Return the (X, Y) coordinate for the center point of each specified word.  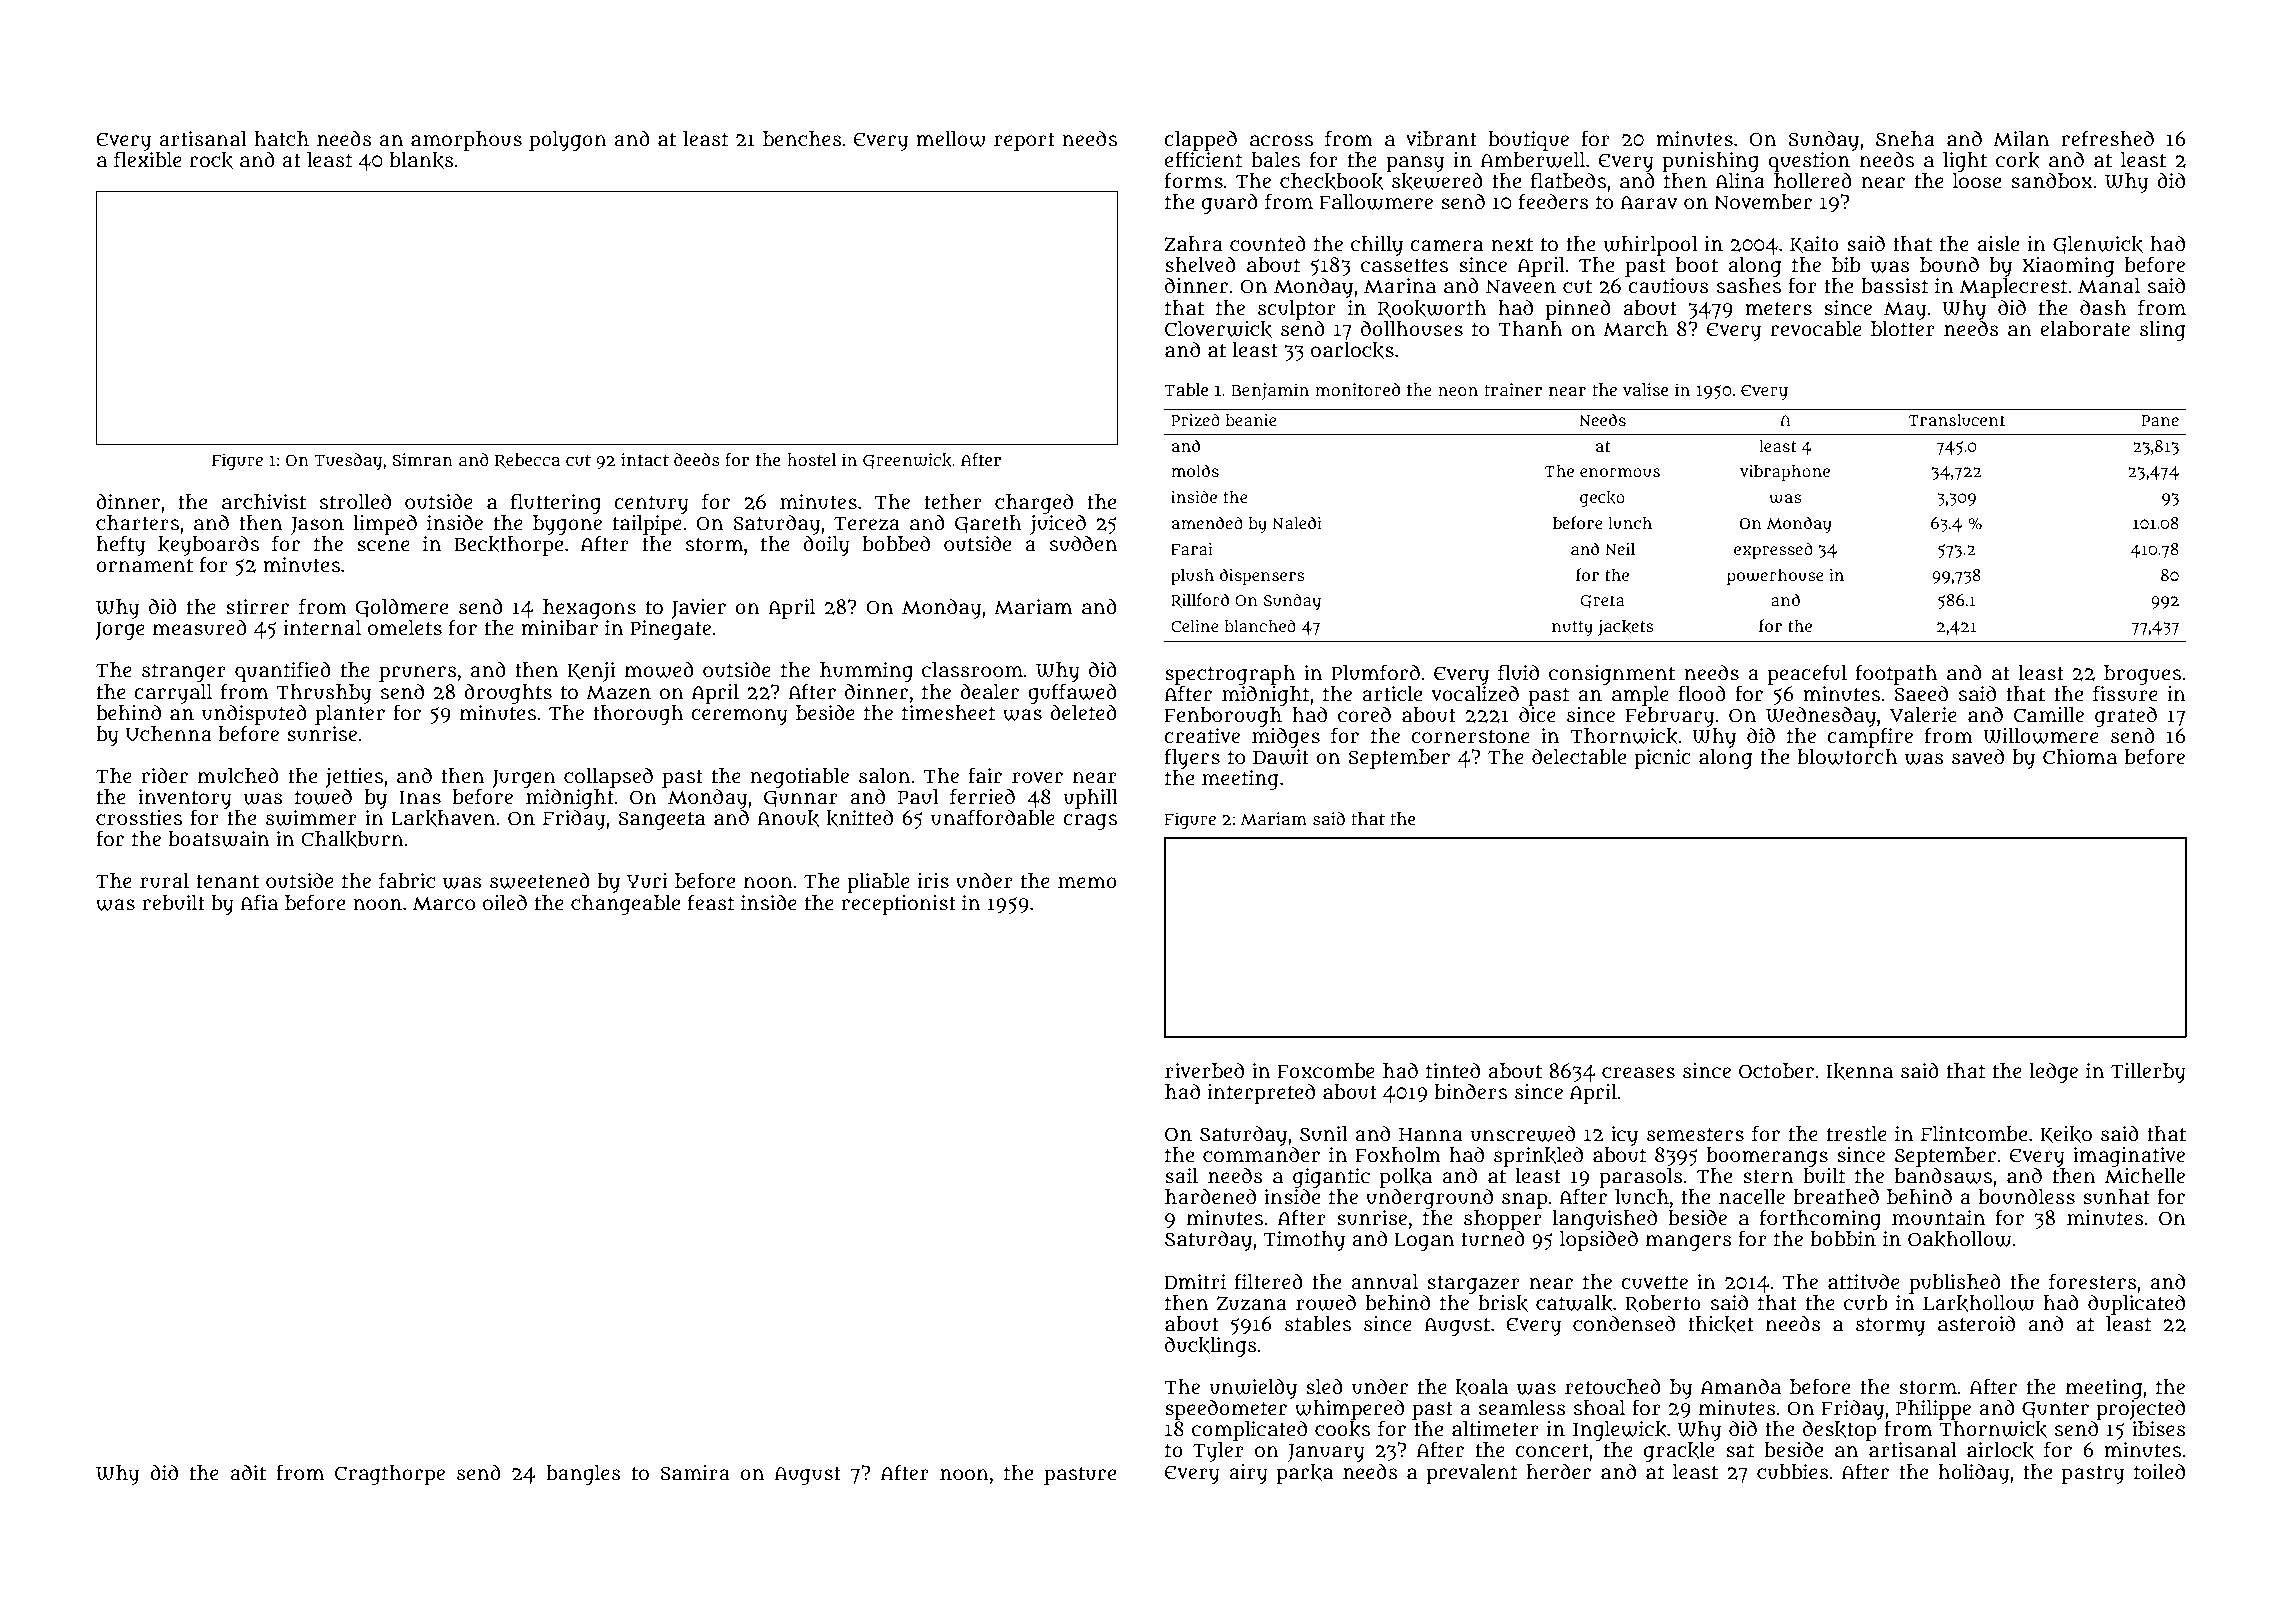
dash (2103, 307)
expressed (1773, 550)
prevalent (1472, 1474)
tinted (1453, 1070)
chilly (1377, 246)
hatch (281, 139)
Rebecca (527, 460)
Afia (259, 902)
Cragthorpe (390, 1475)
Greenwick (907, 461)
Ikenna (1860, 1071)
